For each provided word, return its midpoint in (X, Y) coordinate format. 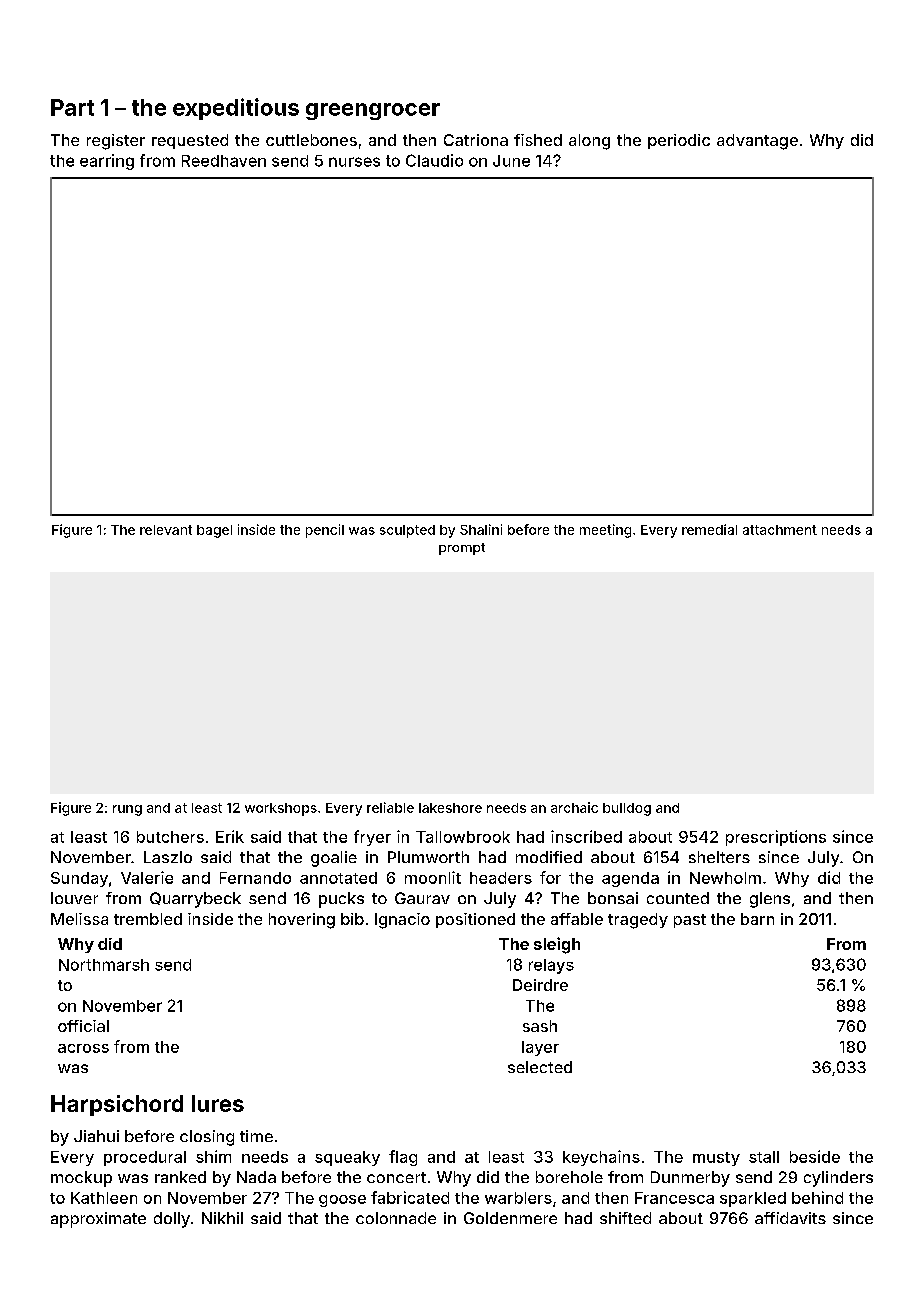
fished (538, 140)
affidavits (790, 1218)
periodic (679, 141)
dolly (172, 1220)
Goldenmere (510, 1218)
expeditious (236, 109)
